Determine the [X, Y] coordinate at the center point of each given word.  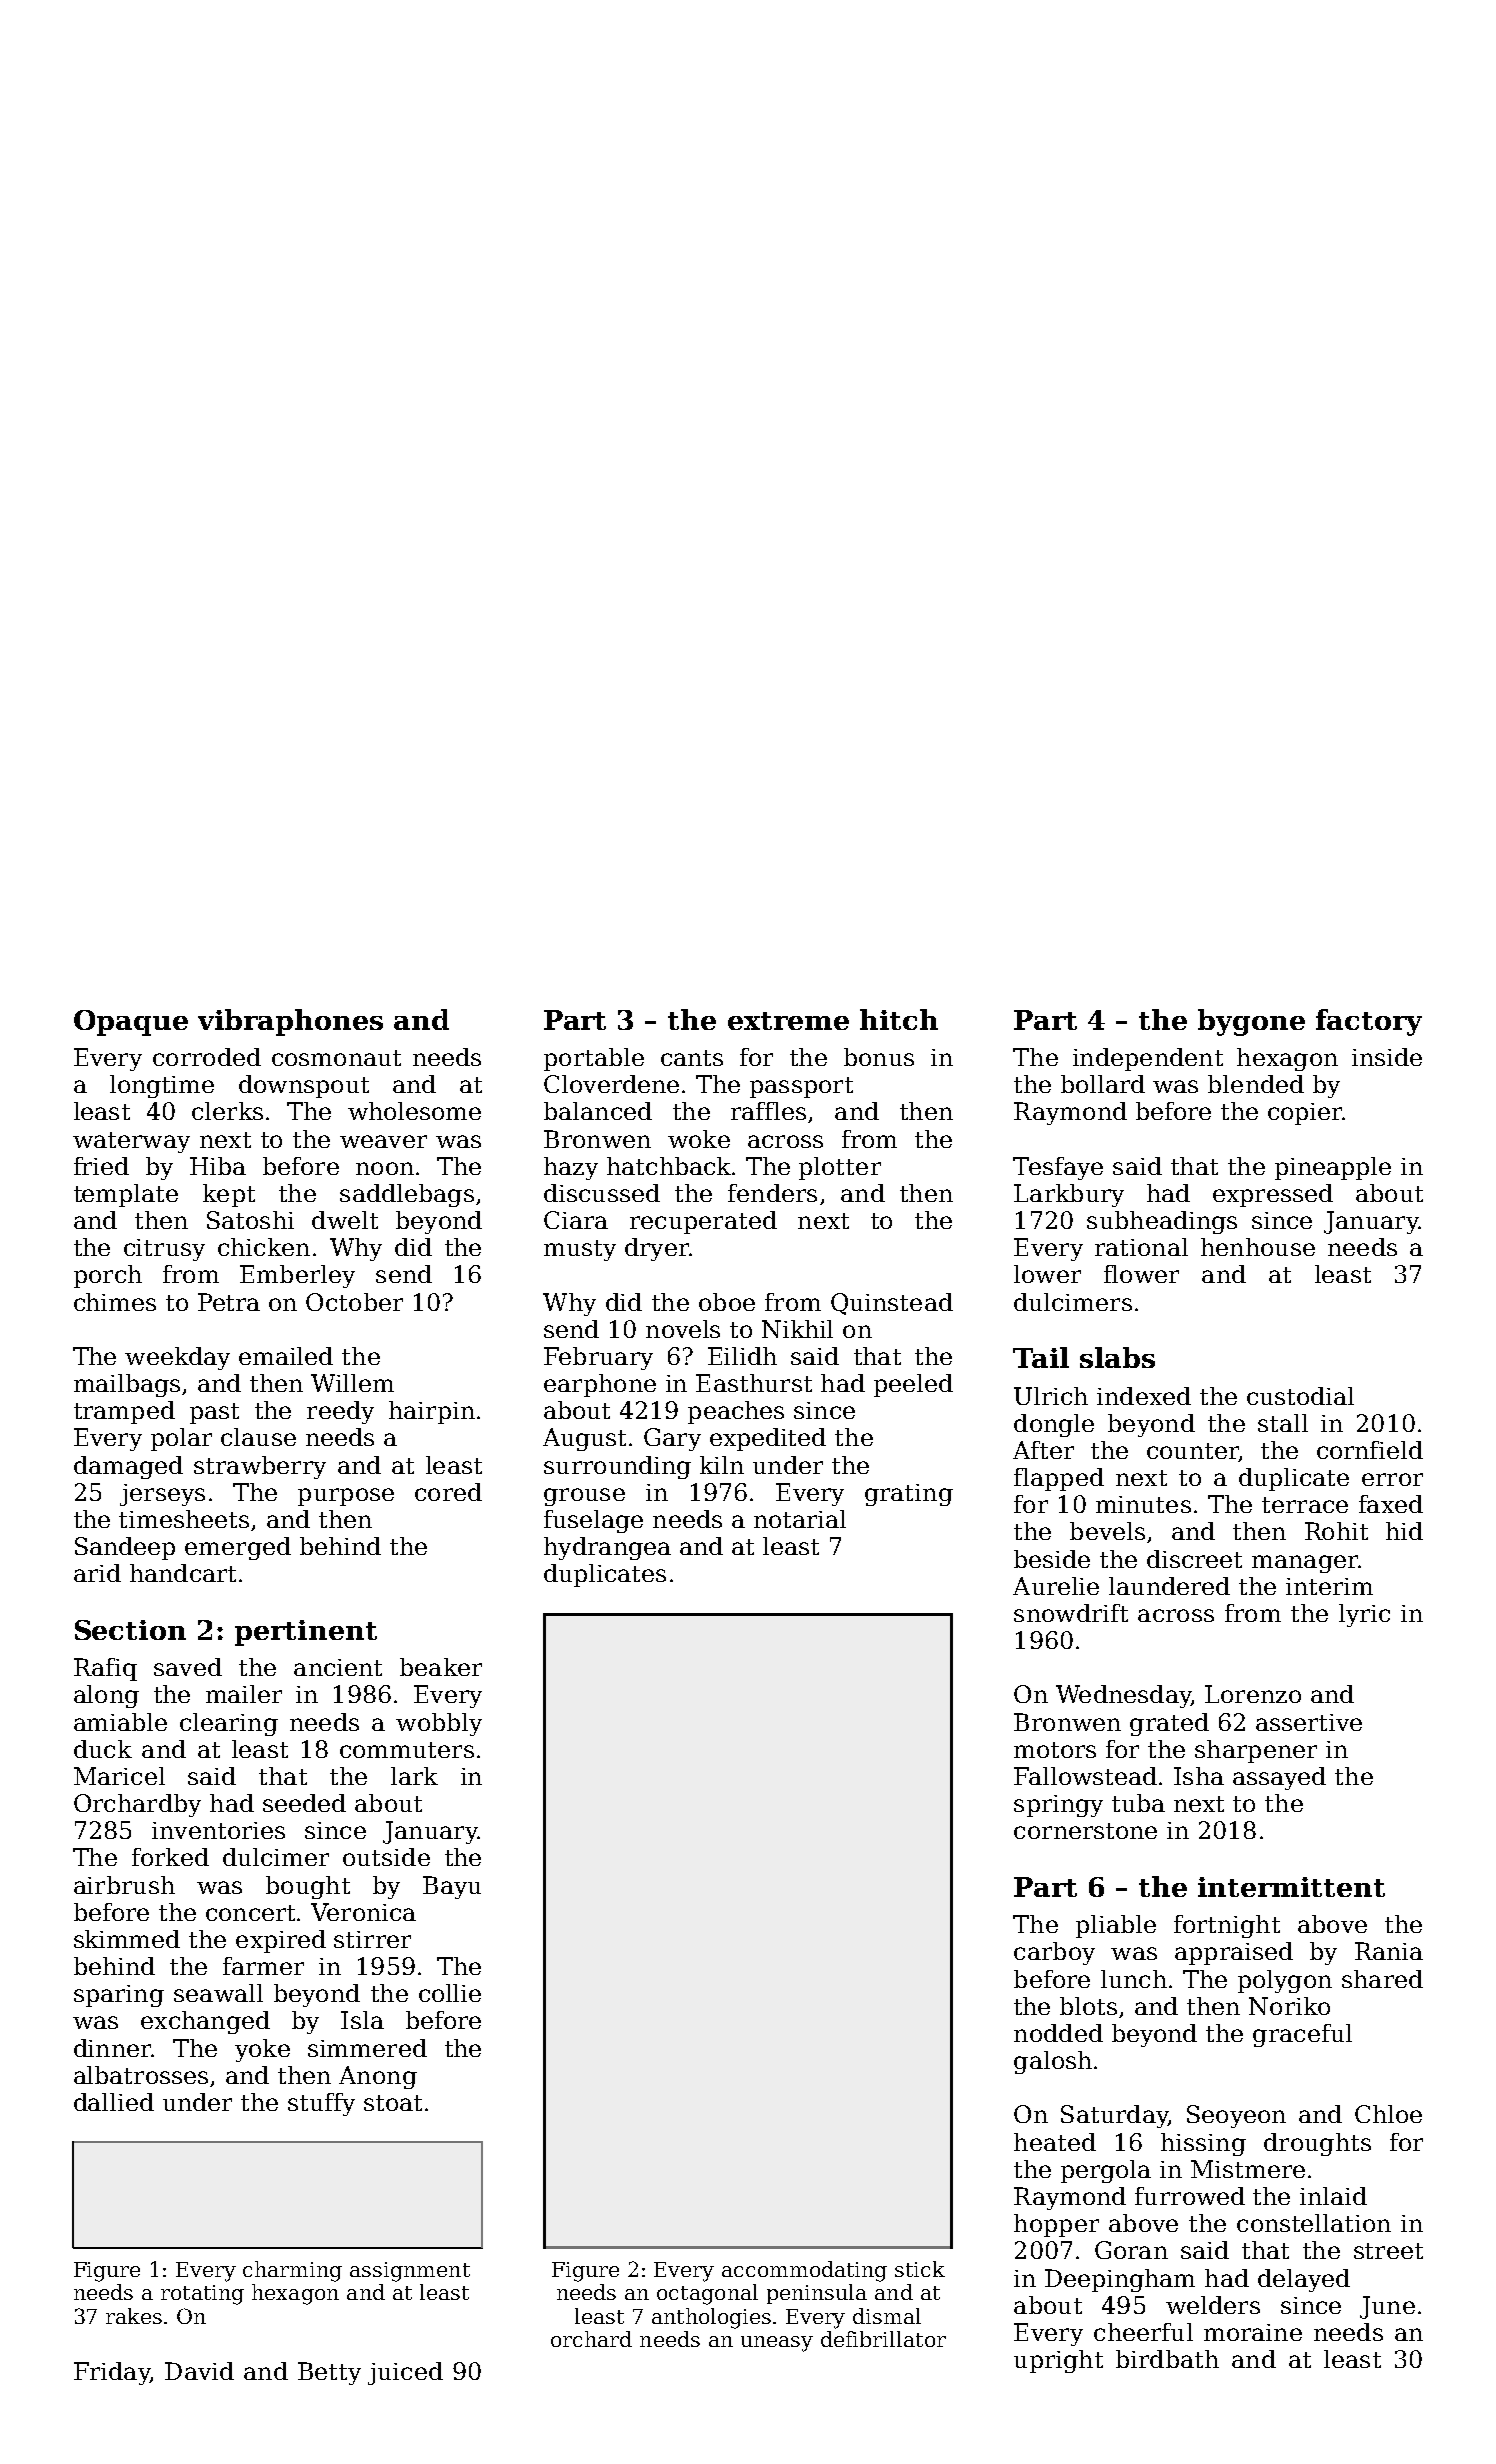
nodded [1058, 2033]
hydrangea [607, 1548]
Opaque [131, 1023]
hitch [899, 1019]
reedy [340, 1412]
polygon [1285, 1981]
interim [1329, 1586]
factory [1369, 1022]
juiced [405, 2373]
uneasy [777, 2344]
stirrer [372, 1939]
